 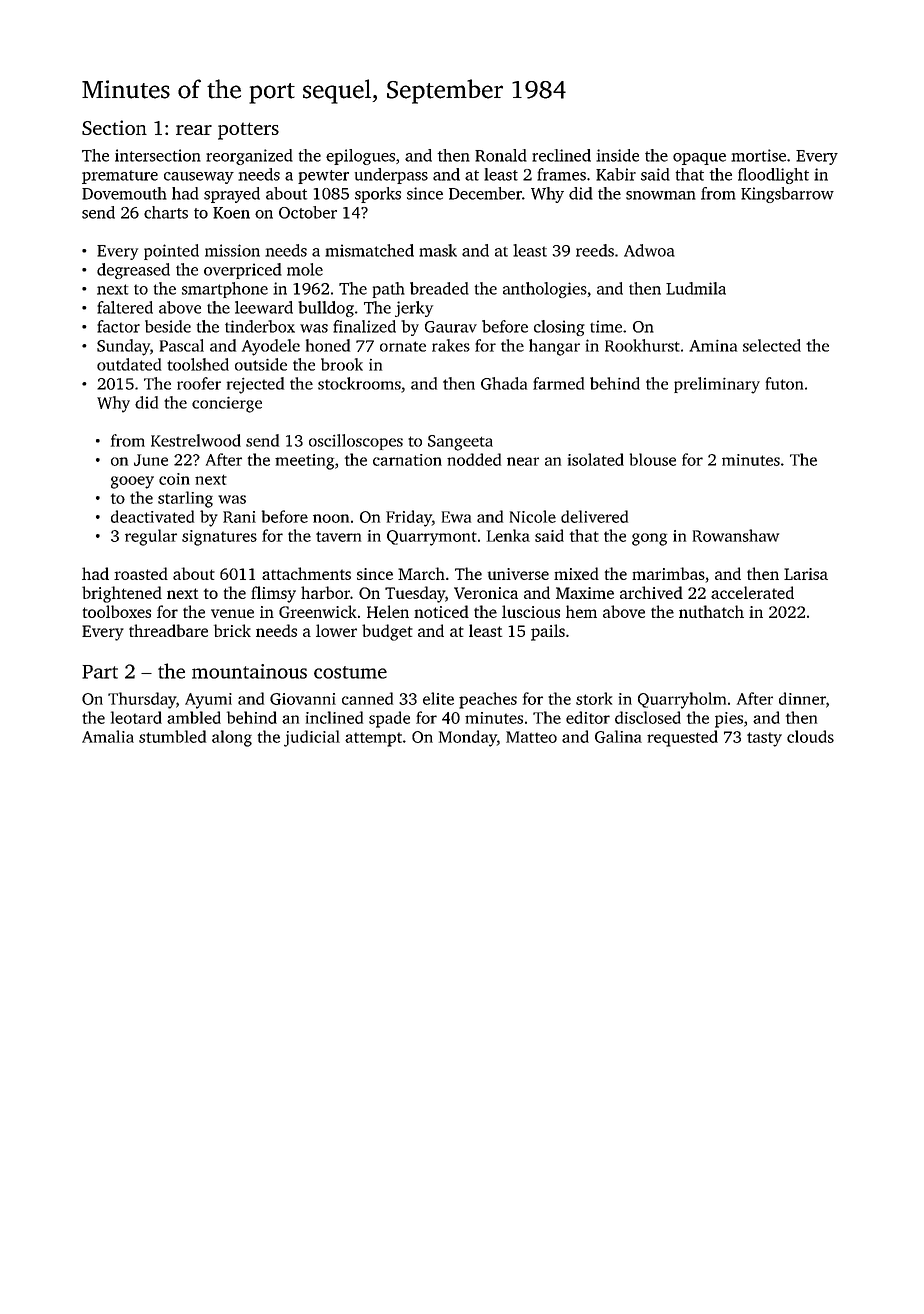 I want to click on regular, so click(x=151, y=537).
